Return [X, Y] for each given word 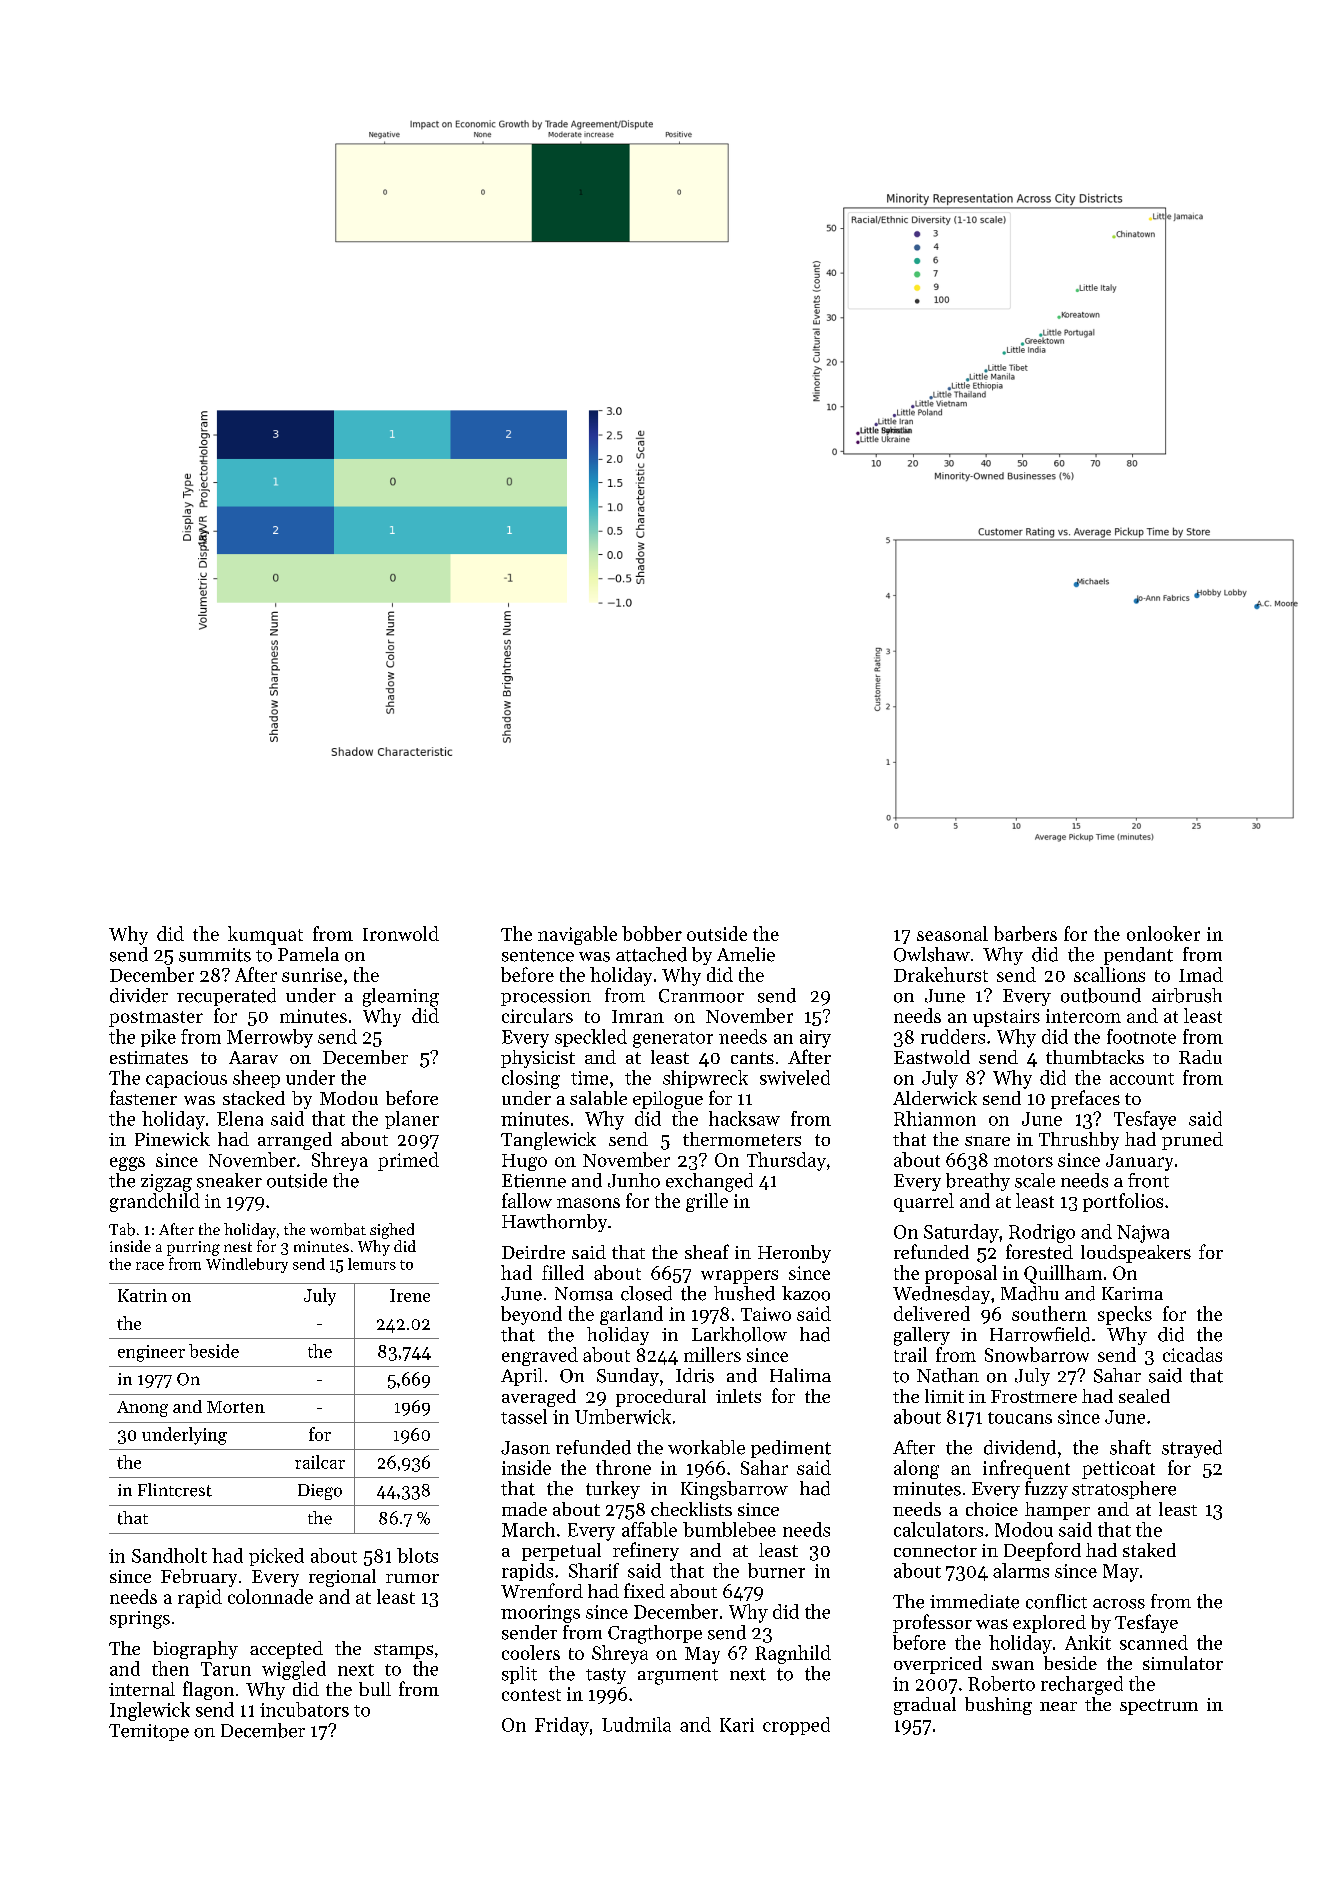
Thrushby [1079, 1141]
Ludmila [636, 1724]
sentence [538, 955]
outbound [1101, 995]
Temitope [149, 1732]
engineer [151, 1353]
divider [139, 995]
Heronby [794, 1254]
